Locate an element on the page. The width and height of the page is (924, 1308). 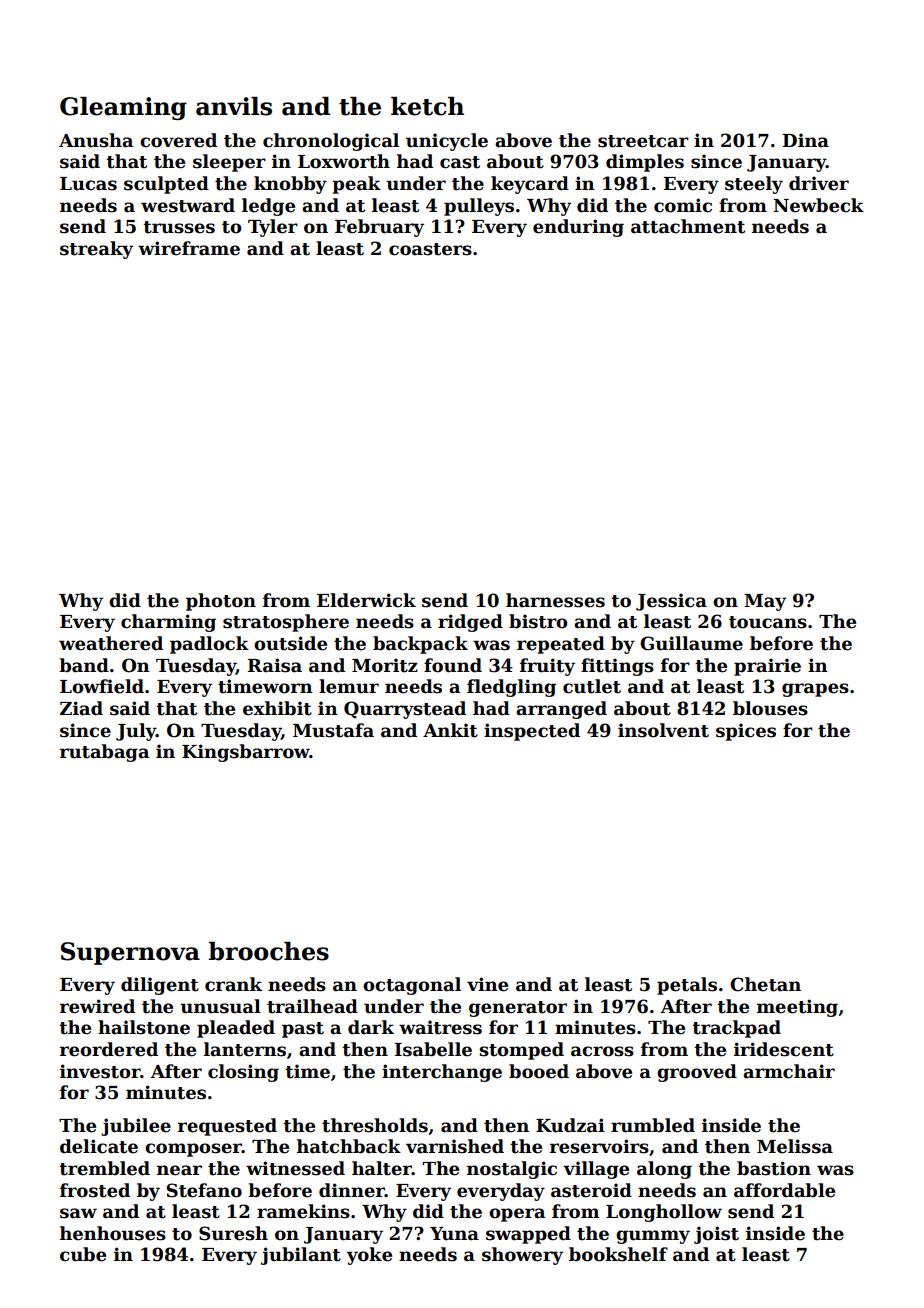
showery is located at coordinates (522, 1256).
